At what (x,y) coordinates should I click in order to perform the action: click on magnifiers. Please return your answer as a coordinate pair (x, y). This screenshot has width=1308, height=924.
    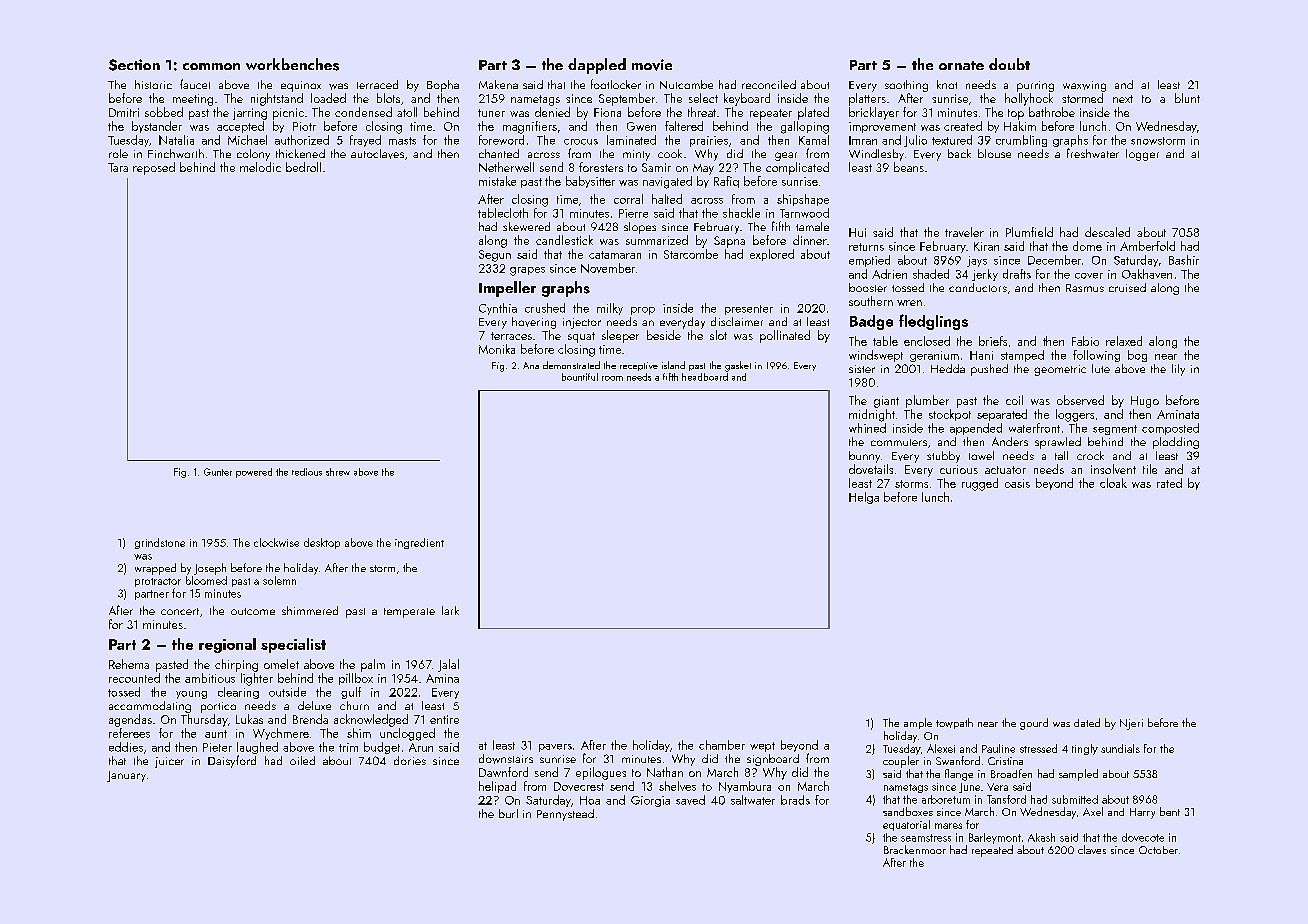
    Looking at the image, I should click on (530, 127).
